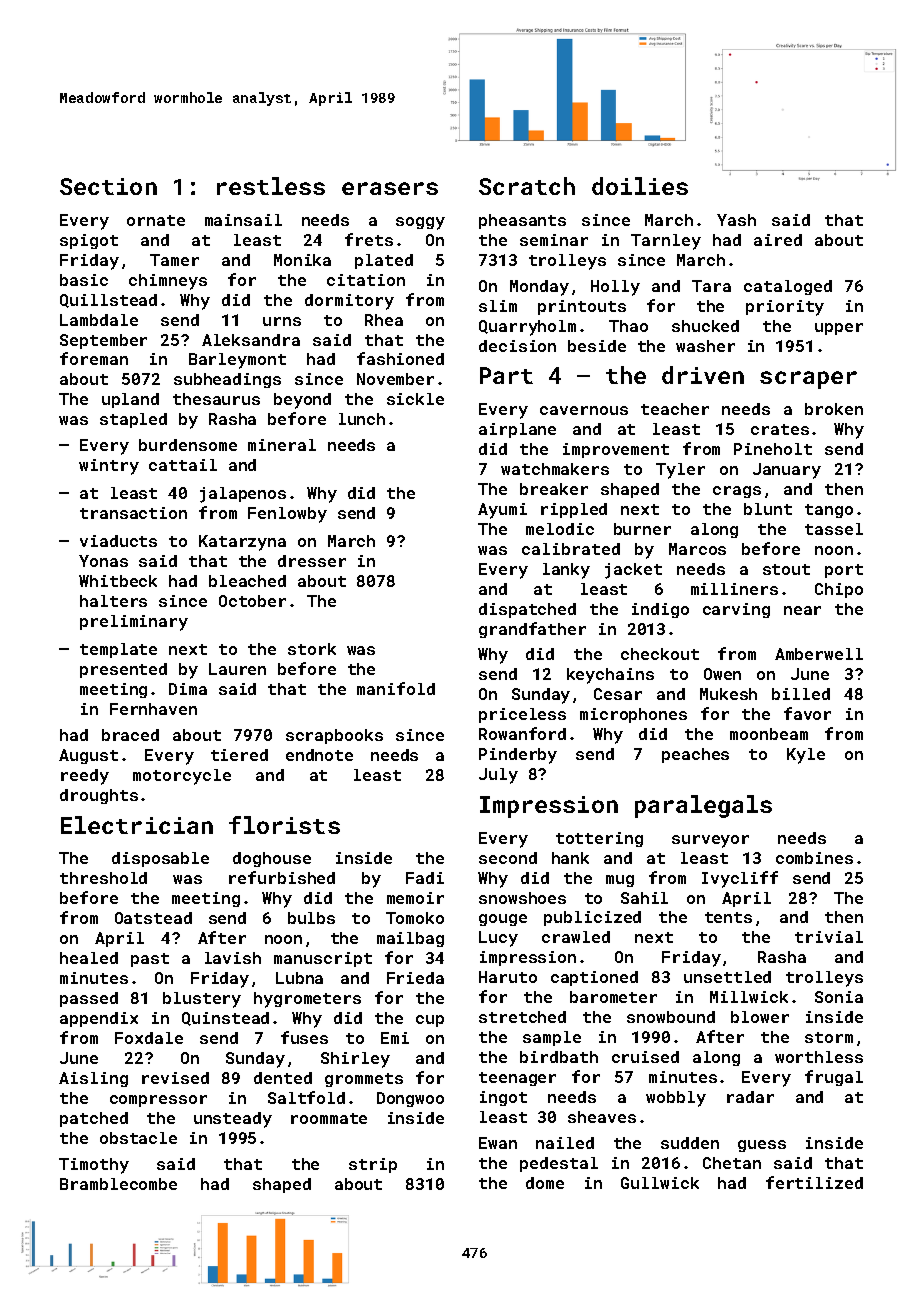  Describe the element at coordinates (640, 186) in the document. I see `doilies` at that location.
